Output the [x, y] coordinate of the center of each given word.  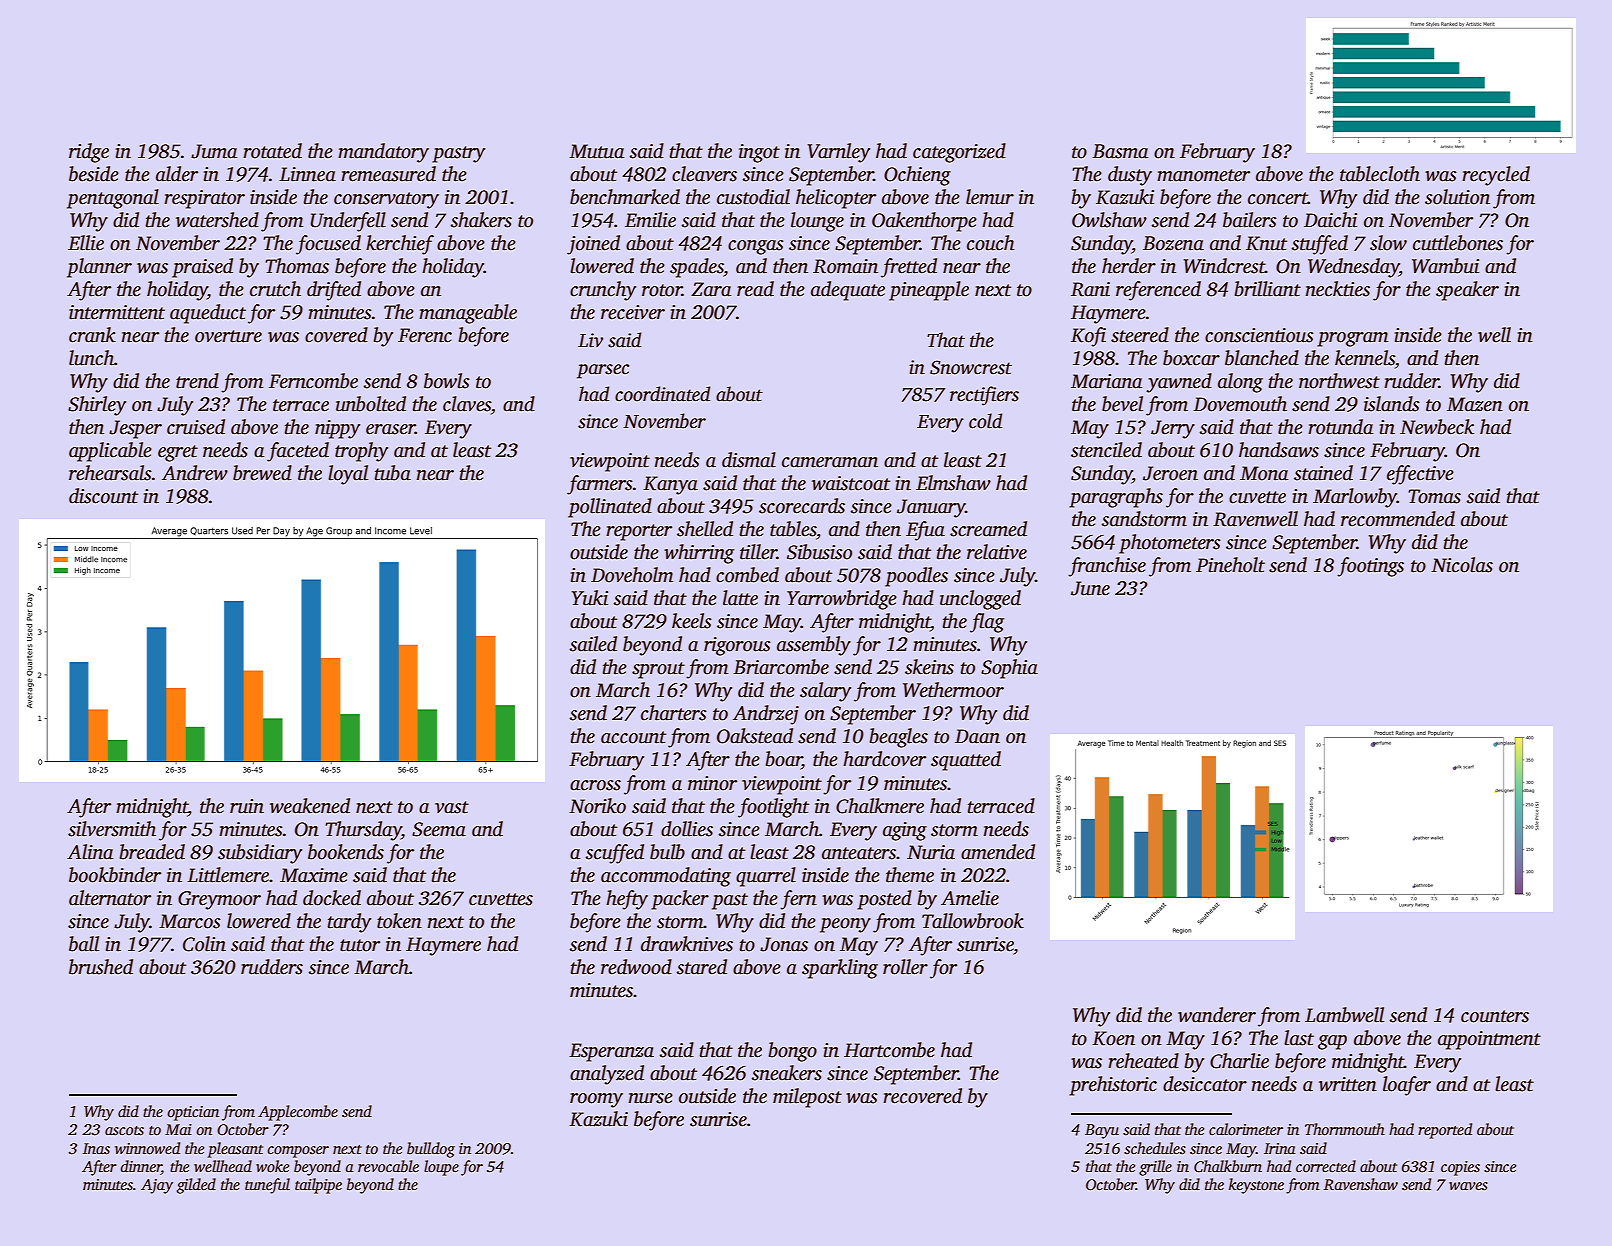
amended [998, 852]
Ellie [86, 243]
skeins [929, 667]
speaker [1467, 291]
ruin [247, 806]
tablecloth [1380, 174]
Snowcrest [971, 367]
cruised [196, 427]
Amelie [970, 898]
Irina [1280, 1148]
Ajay [157, 1186]
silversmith [112, 829]
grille [1155, 1168]
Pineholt [1230, 565]
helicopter [836, 199]
